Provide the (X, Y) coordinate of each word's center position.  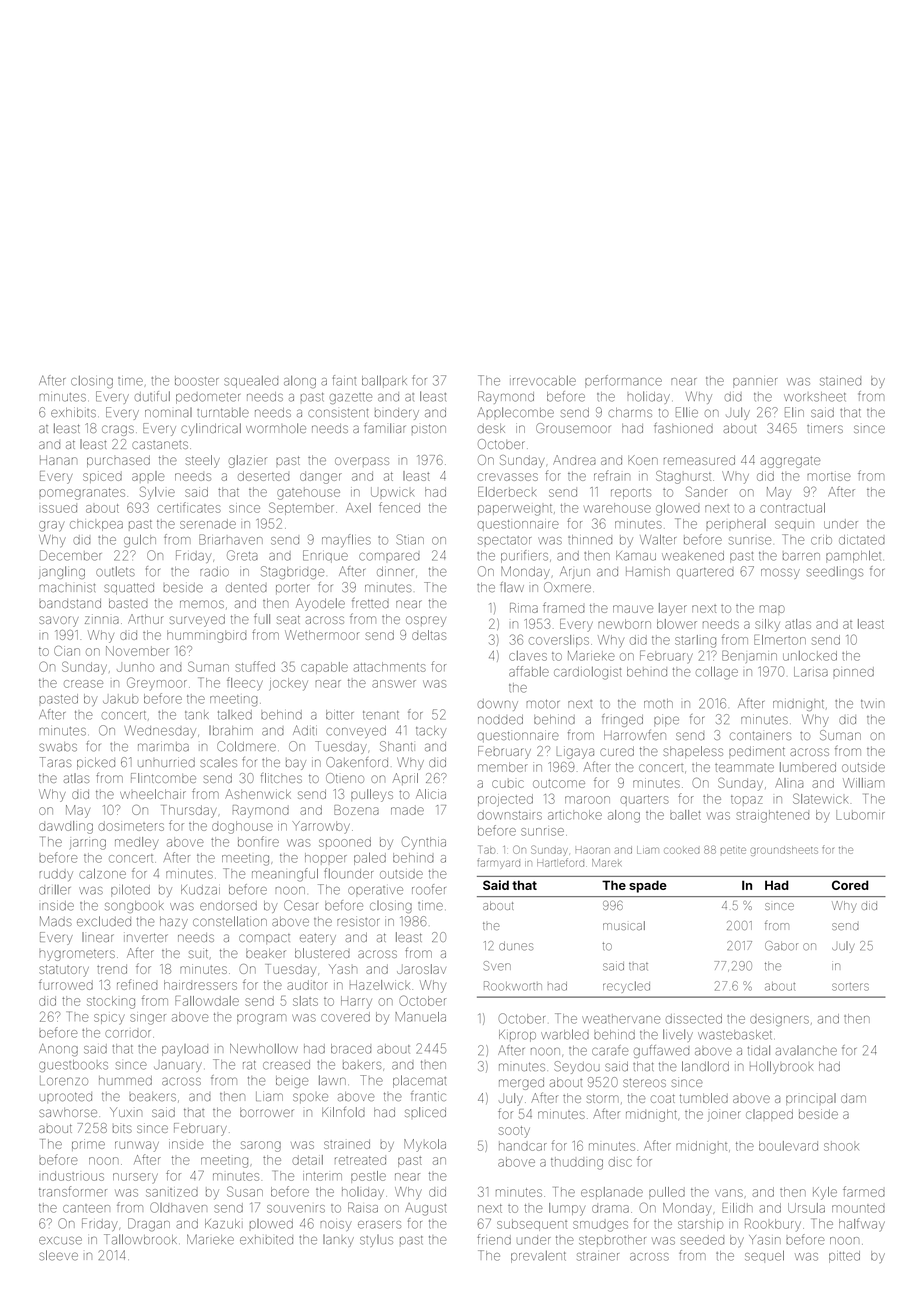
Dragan (149, 1224)
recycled (626, 987)
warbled (565, 1034)
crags (118, 430)
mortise (829, 476)
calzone (102, 874)
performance (623, 381)
